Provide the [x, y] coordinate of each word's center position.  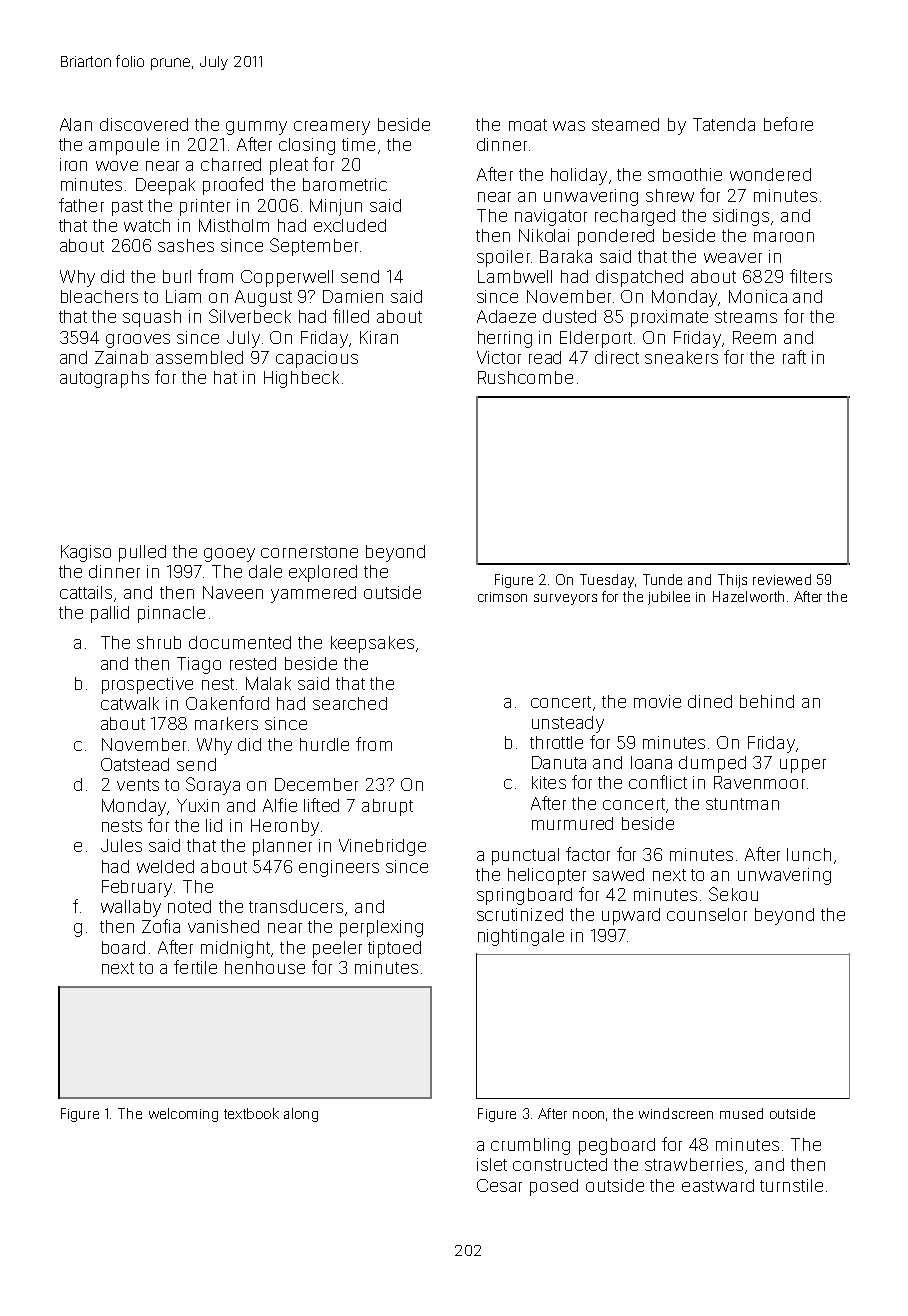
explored [323, 573]
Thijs [732, 581]
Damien [353, 296]
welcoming [183, 1115]
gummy [256, 128]
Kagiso [86, 553]
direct [617, 357]
